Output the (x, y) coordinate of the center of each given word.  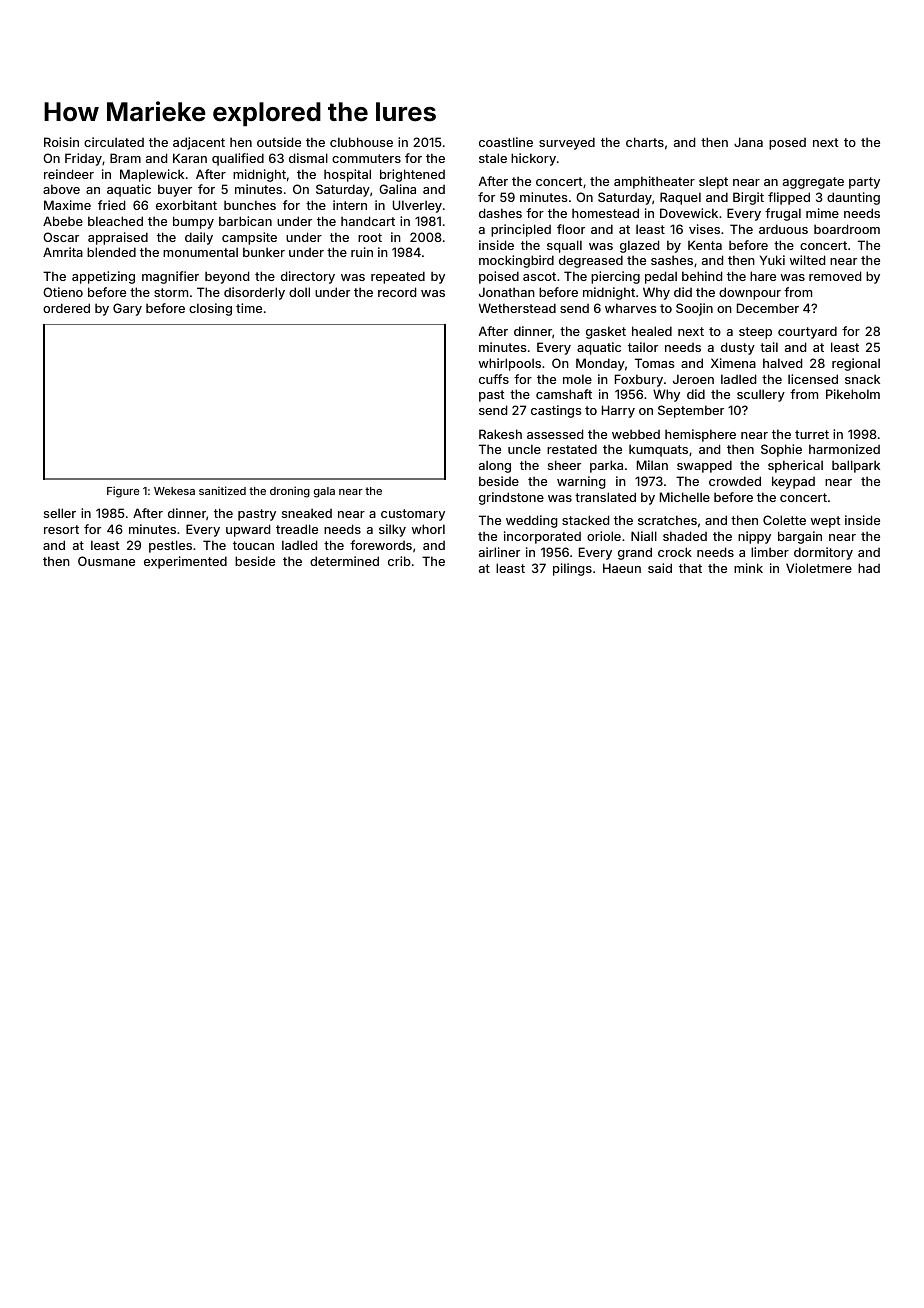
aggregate (813, 183)
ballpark (856, 466)
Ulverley (417, 206)
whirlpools (510, 364)
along (495, 466)
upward (248, 530)
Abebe (63, 221)
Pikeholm (853, 394)
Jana (748, 142)
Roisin (61, 142)
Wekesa (174, 491)
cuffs (494, 379)
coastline (506, 142)
